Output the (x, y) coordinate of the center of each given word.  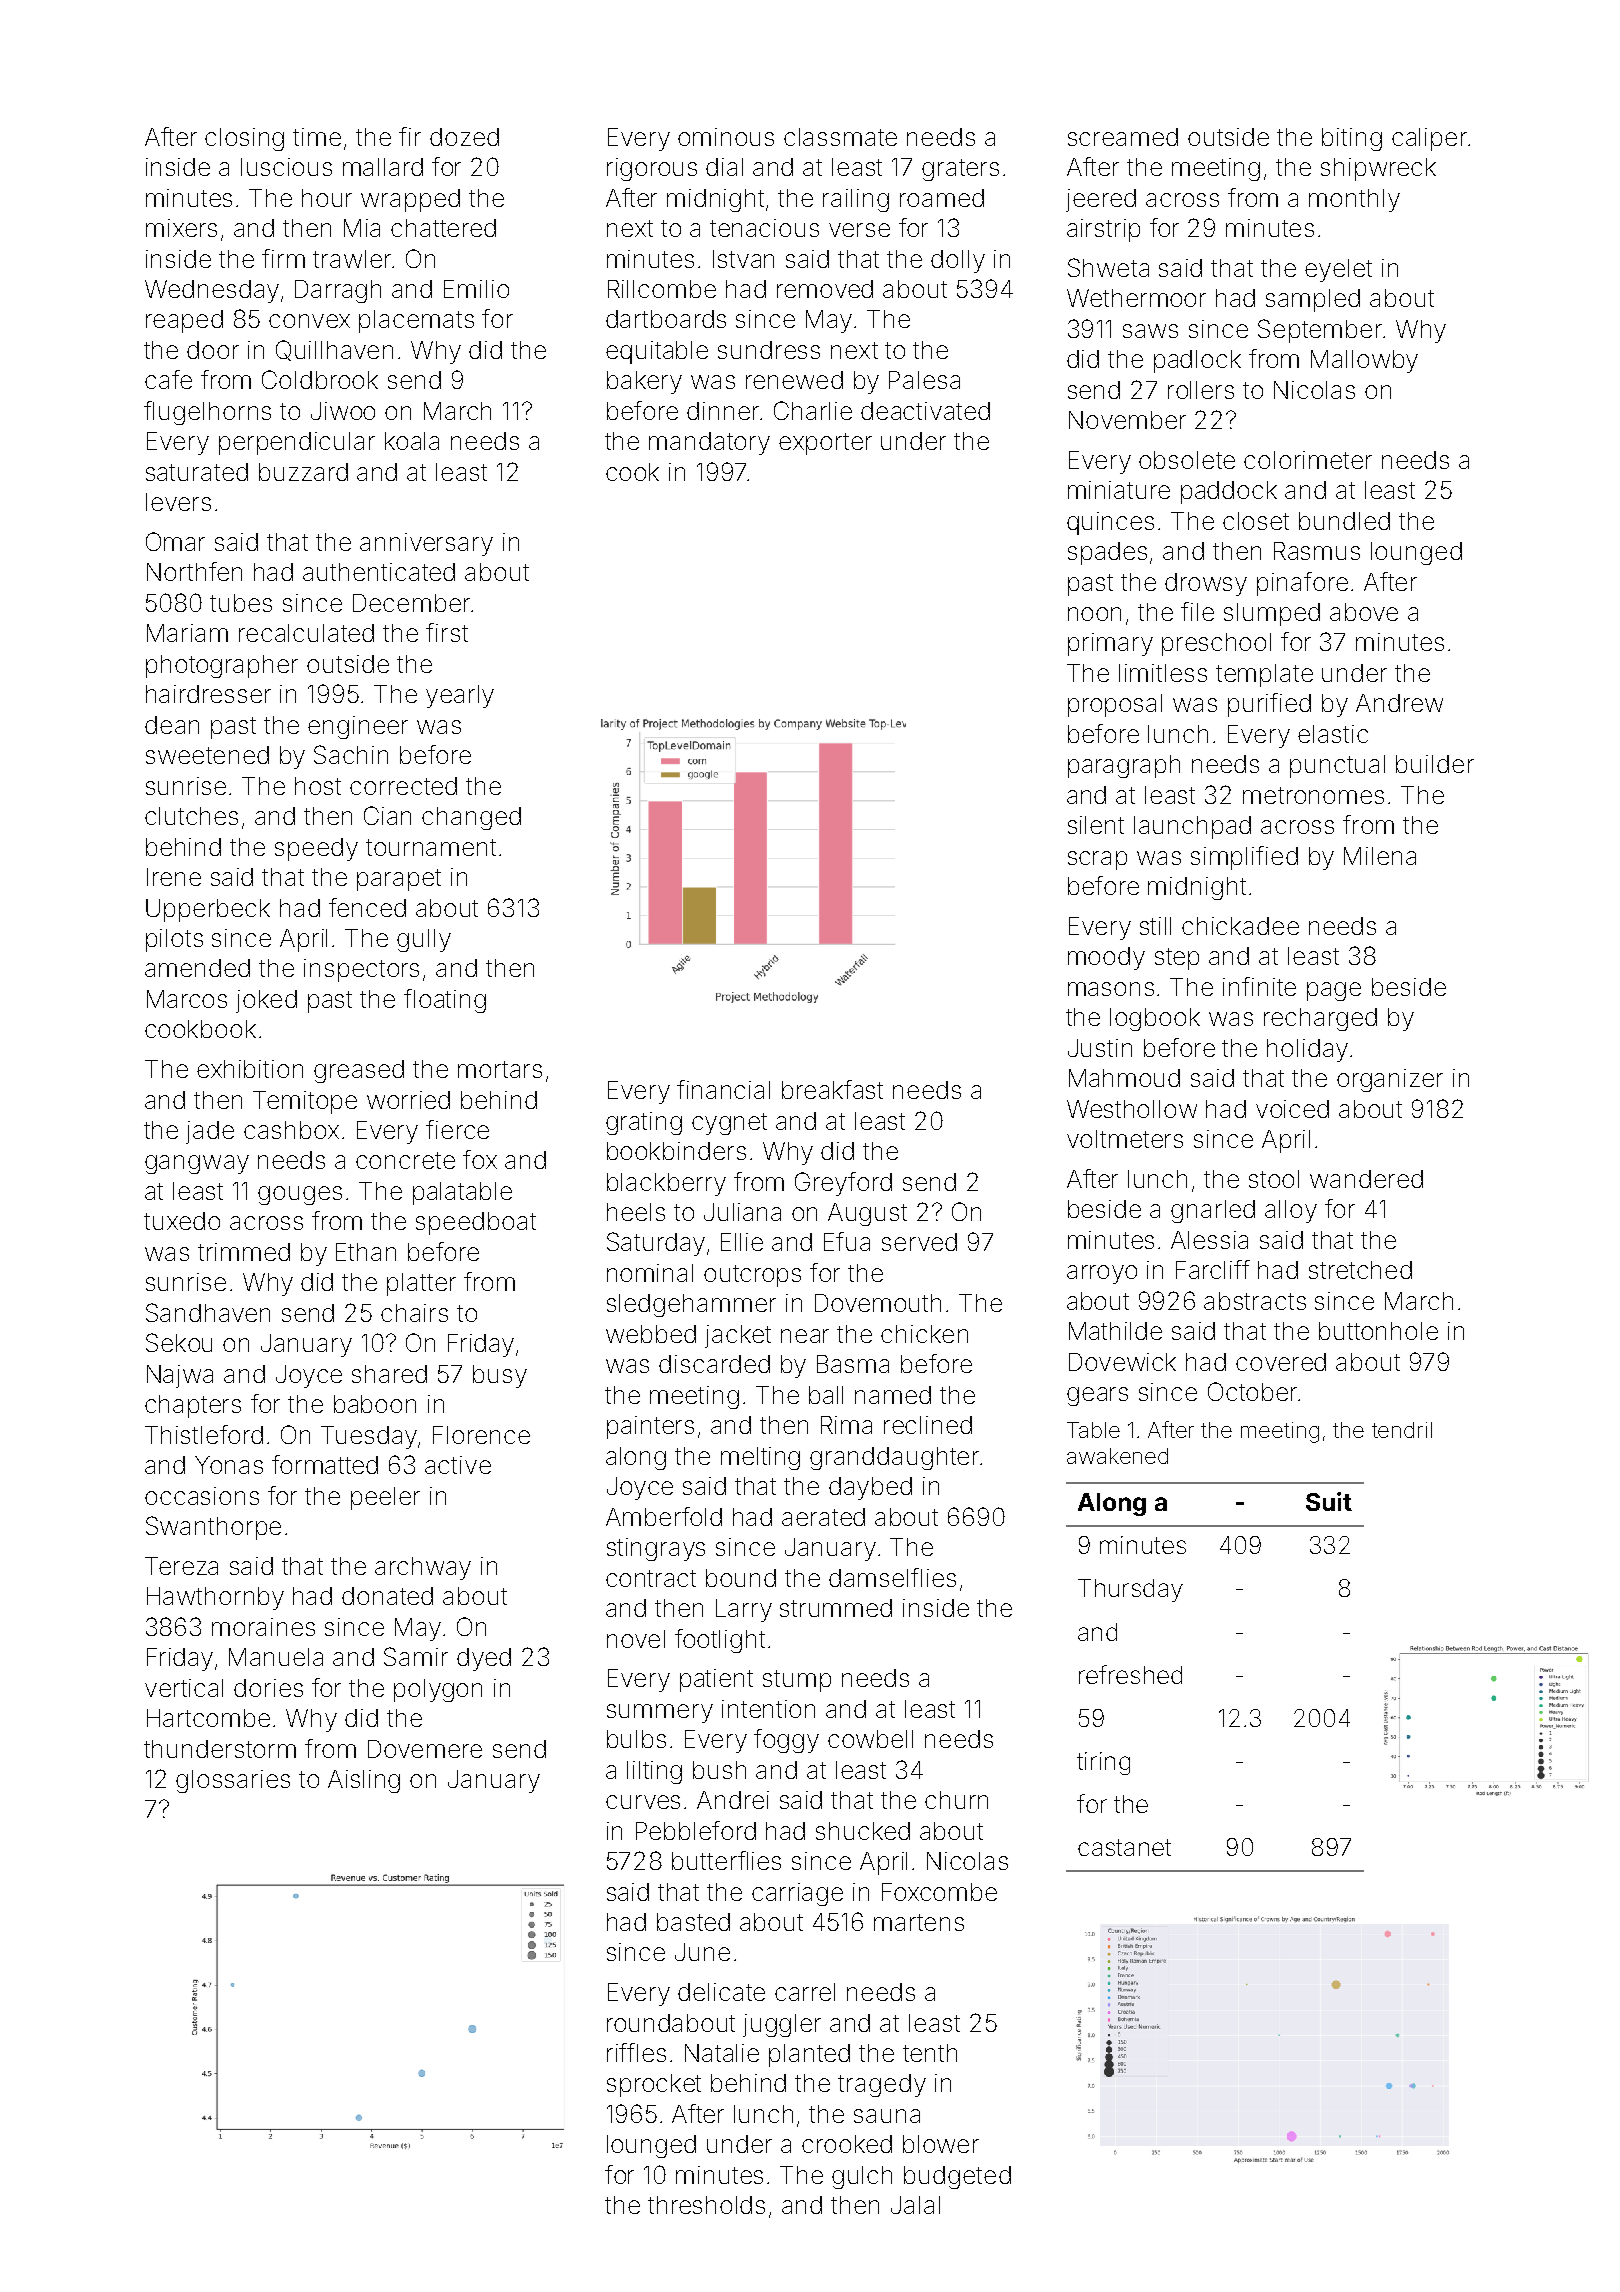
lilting (654, 1772)
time (317, 137)
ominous (726, 137)
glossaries (233, 1781)
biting (1352, 139)
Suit (1329, 1501)
